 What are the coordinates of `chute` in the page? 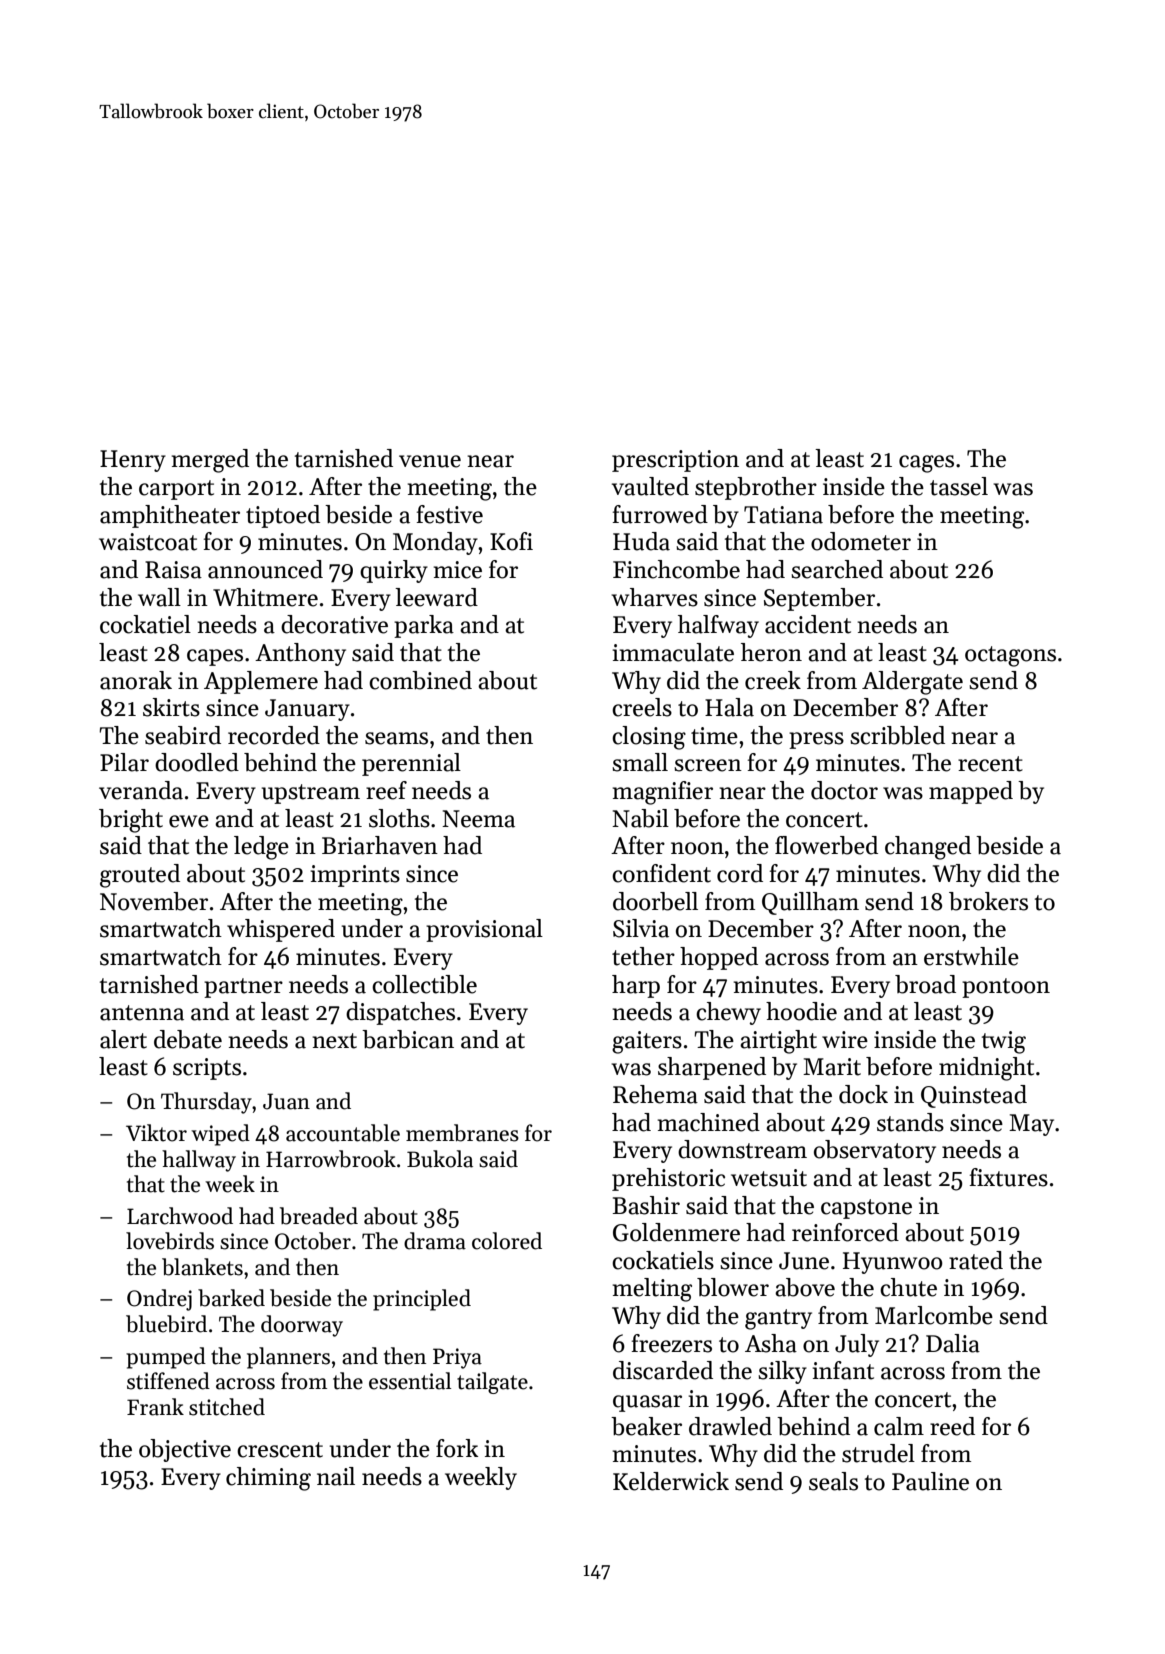 It's located at (908, 1287).
